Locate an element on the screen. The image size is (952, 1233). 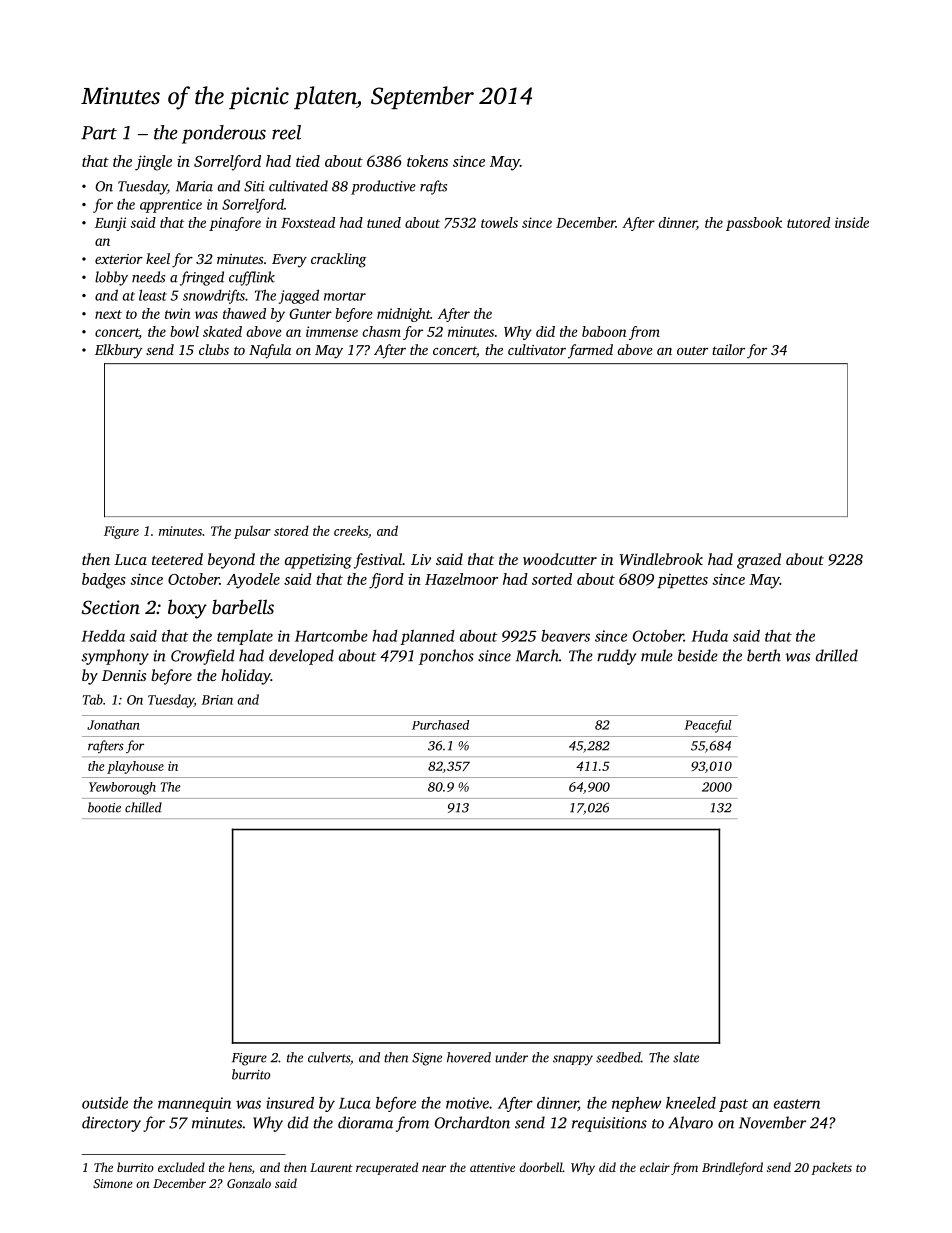
Eunji is located at coordinates (110, 224).
